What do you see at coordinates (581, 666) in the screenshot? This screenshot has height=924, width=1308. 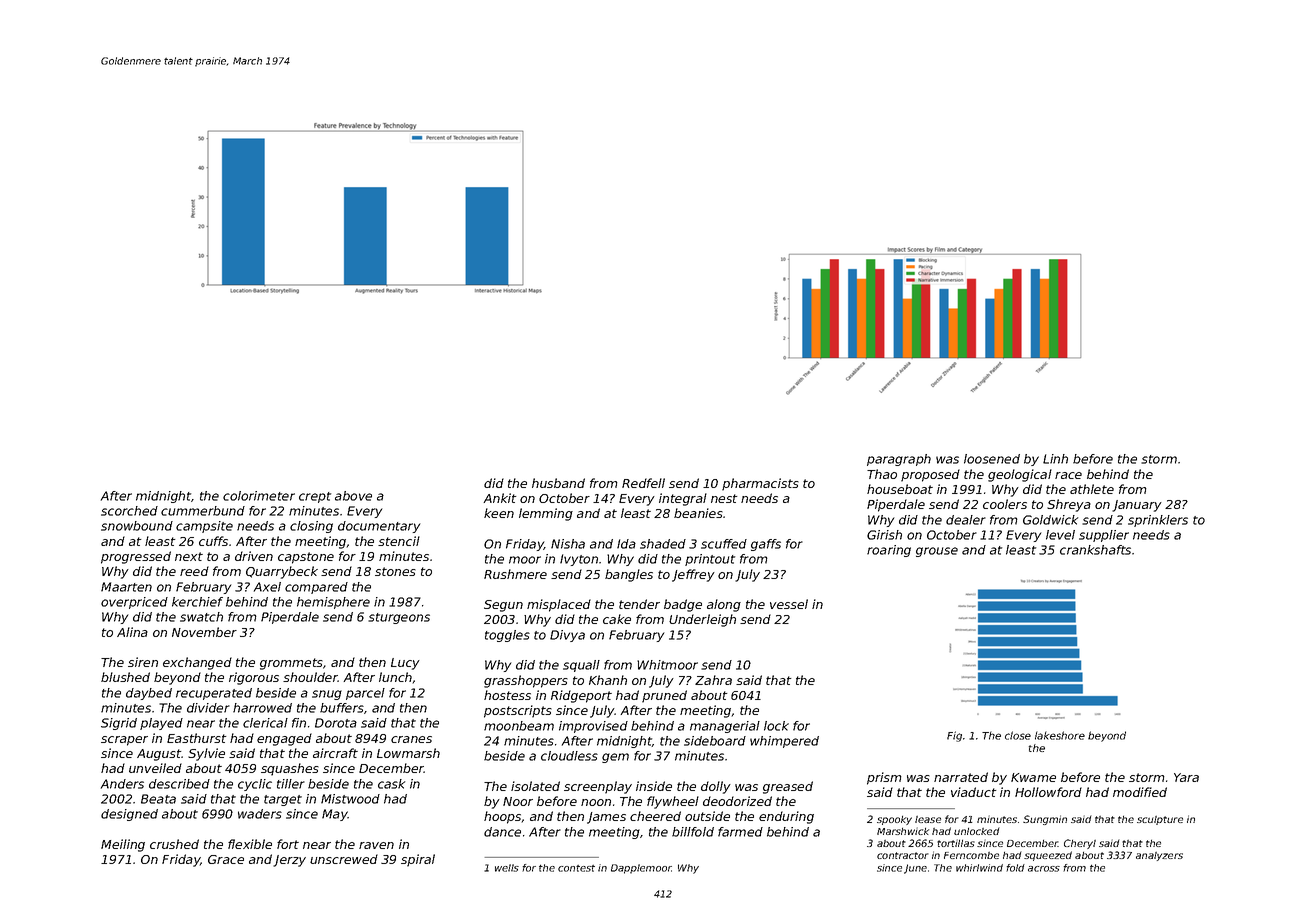 I see `squall` at bounding box center [581, 666].
